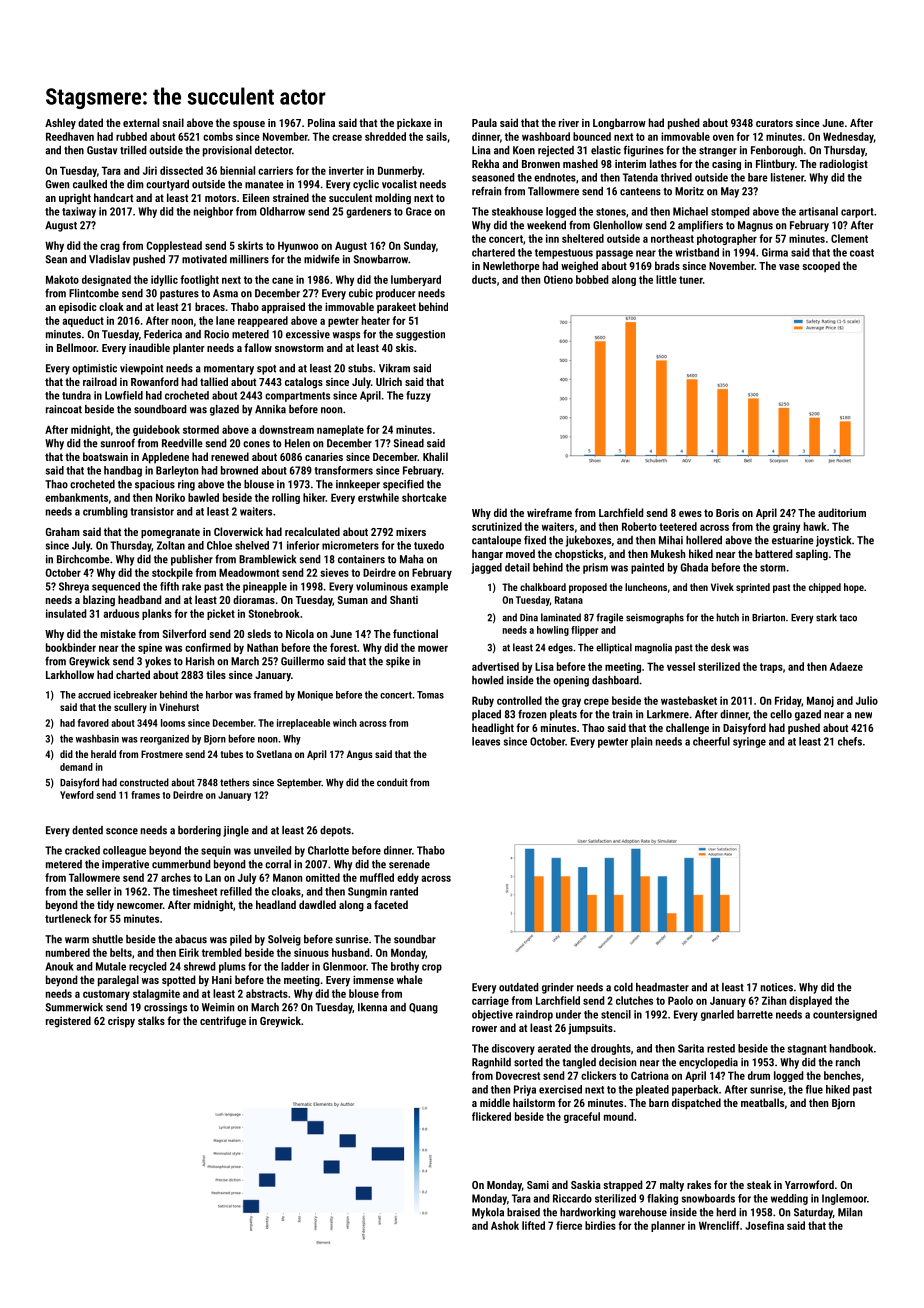 This image has height=1308, width=924. Describe the element at coordinates (850, 741) in the image. I see `chefs` at that location.
